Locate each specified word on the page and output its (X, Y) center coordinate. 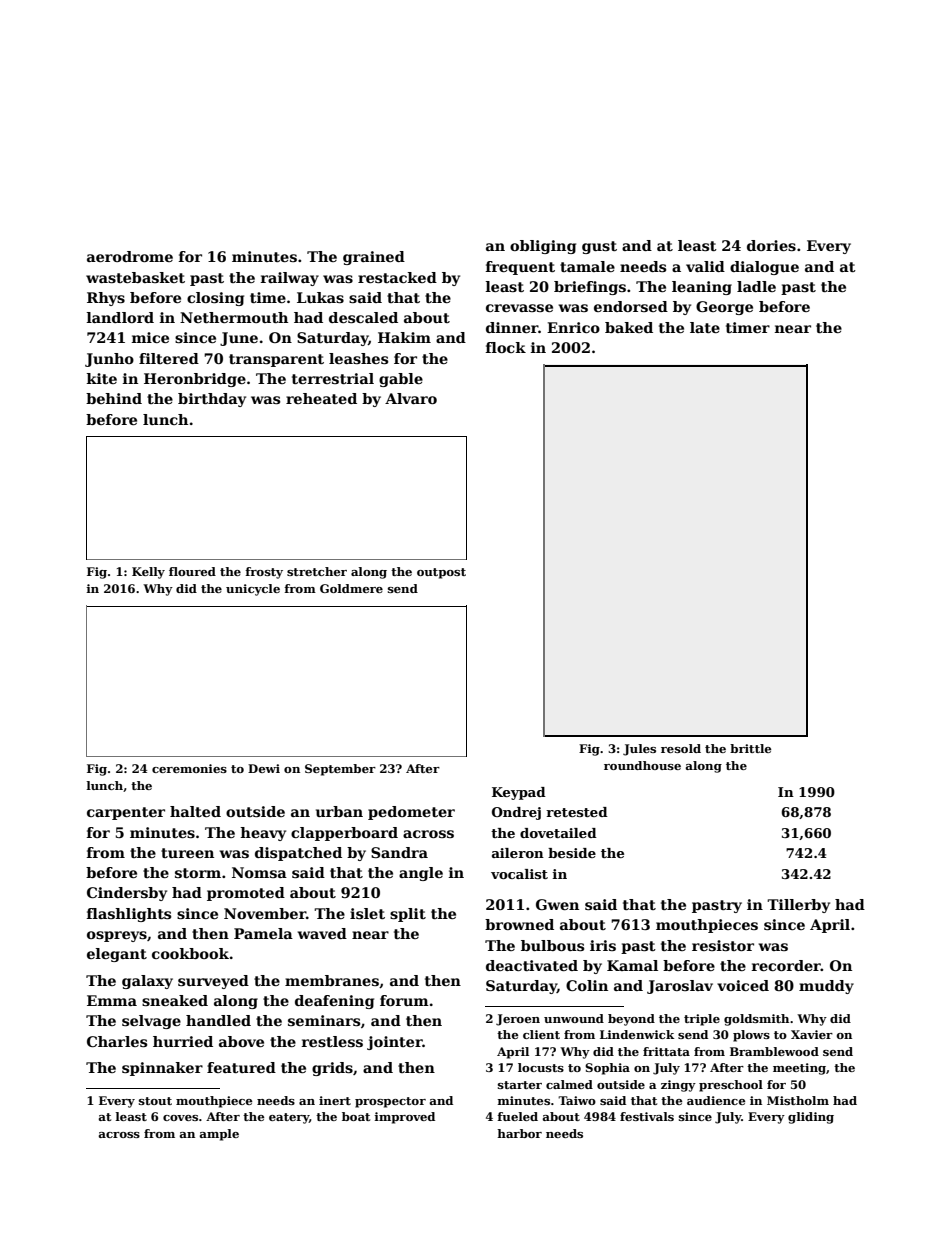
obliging (543, 247)
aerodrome (130, 256)
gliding (811, 1118)
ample (219, 1135)
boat (356, 1116)
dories (771, 245)
